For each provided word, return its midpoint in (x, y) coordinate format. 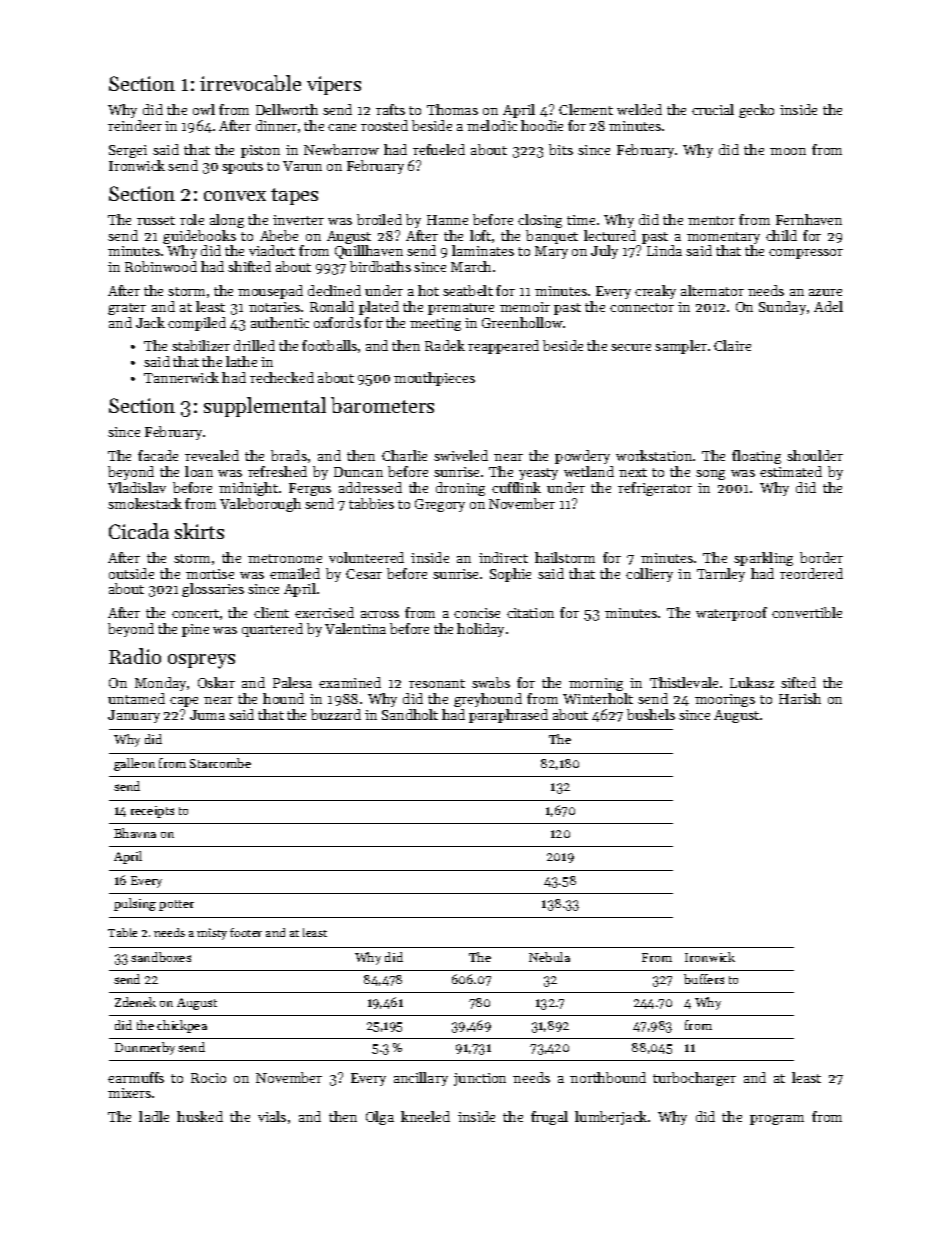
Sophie (510, 575)
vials (272, 1116)
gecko (756, 111)
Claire (732, 345)
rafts (390, 109)
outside (131, 573)
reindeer (135, 125)
